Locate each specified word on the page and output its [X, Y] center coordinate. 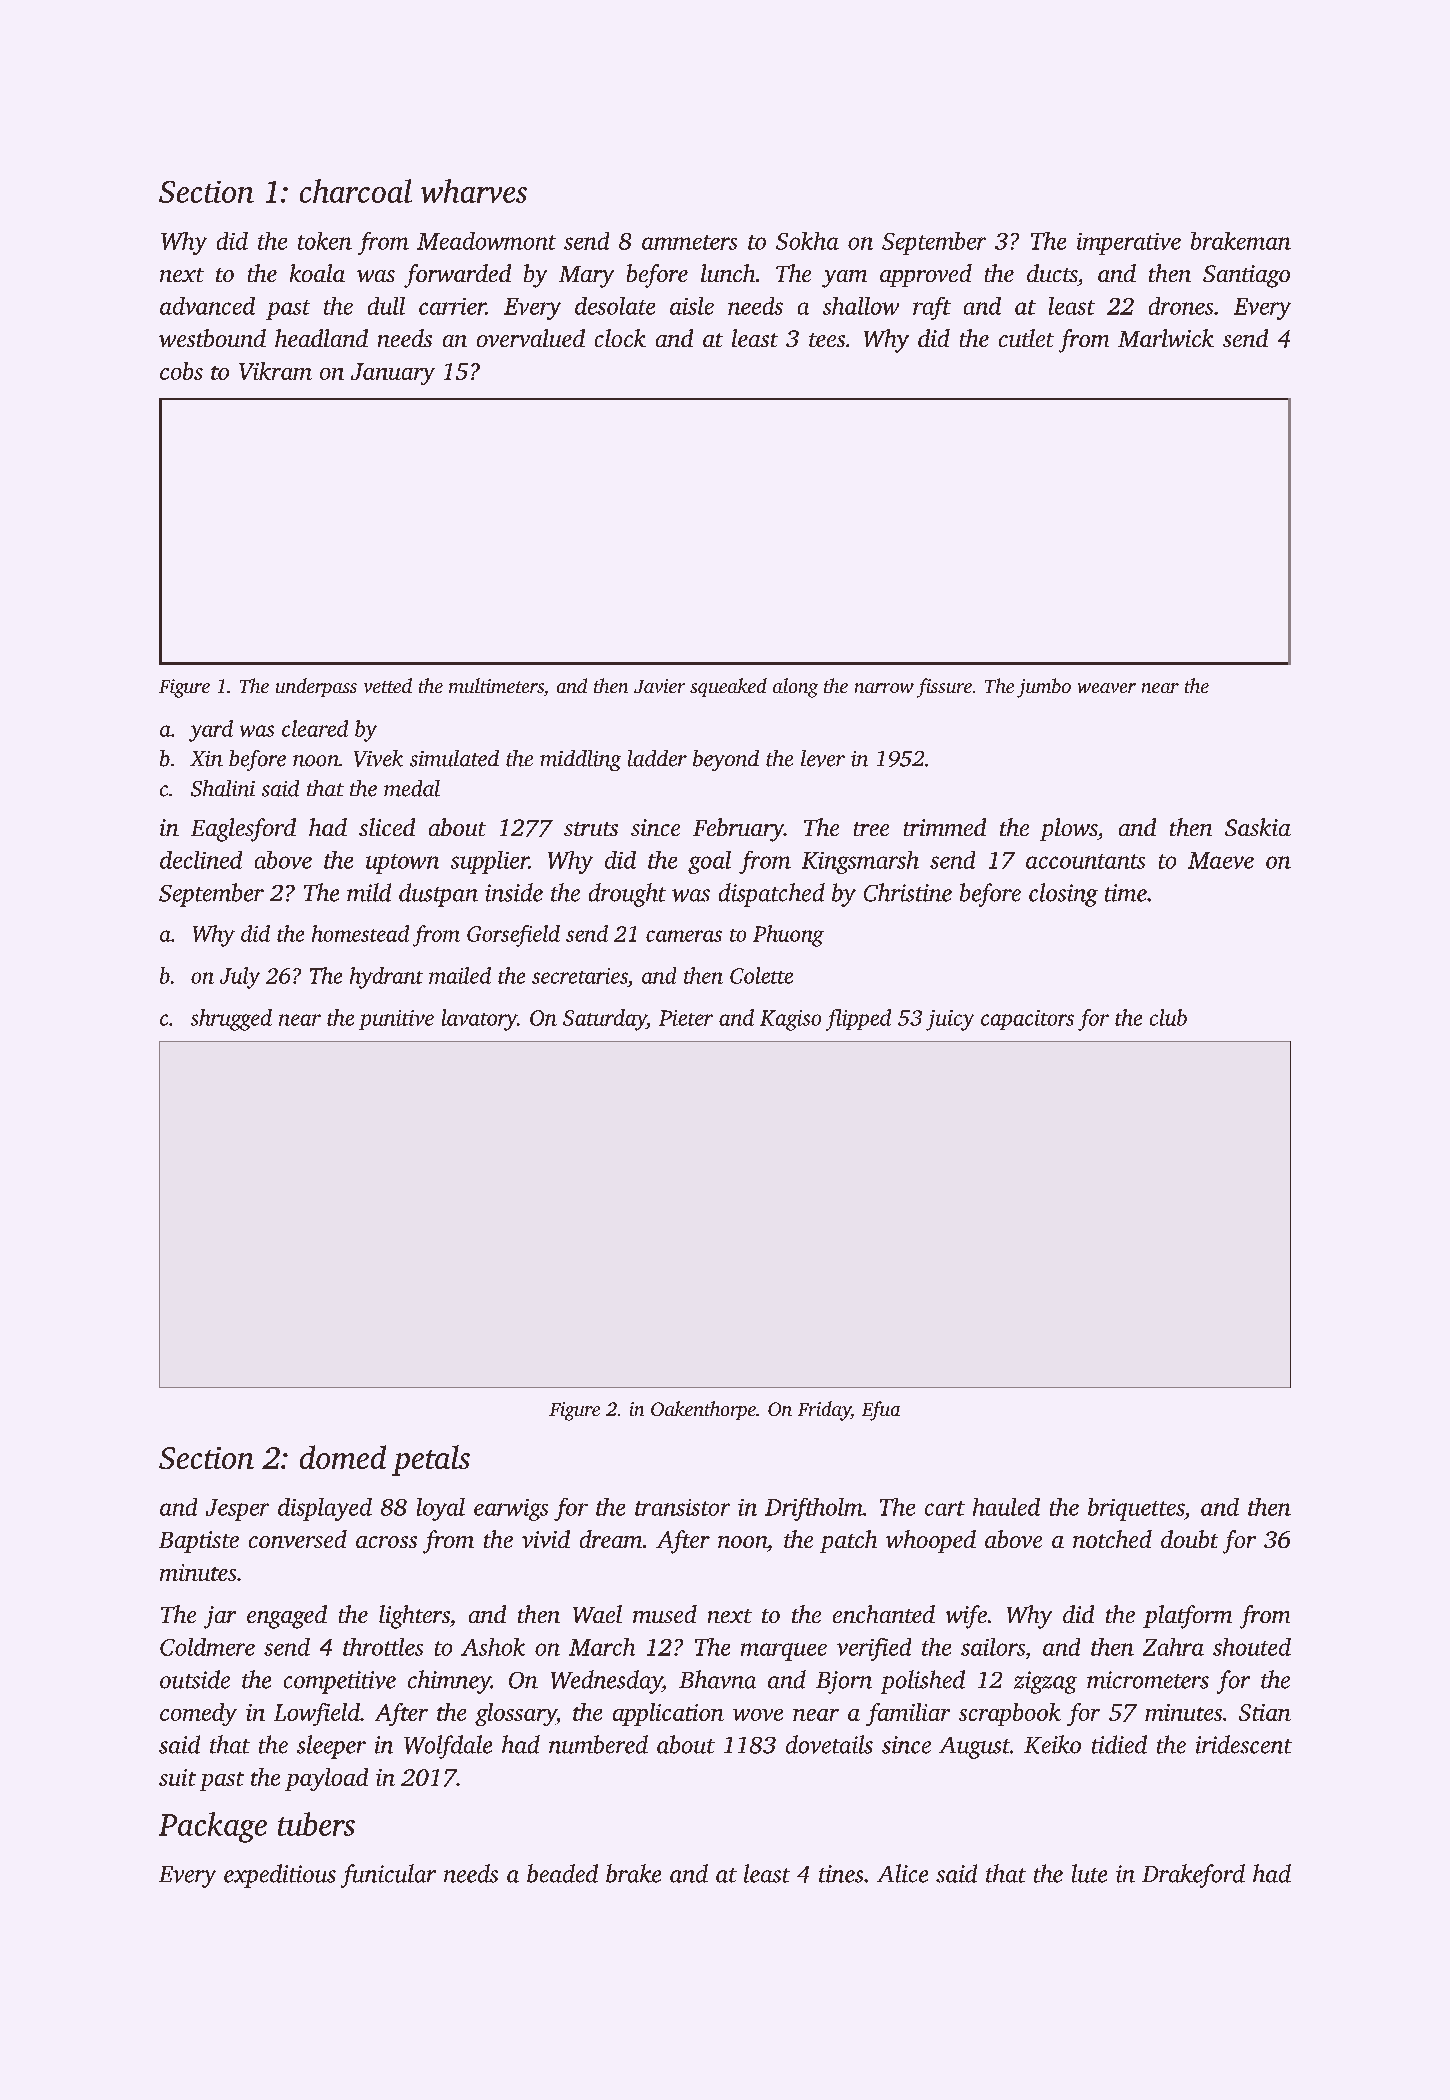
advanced [207, 306]
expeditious [280, 1876]
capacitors [1027, 1020]
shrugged [231, 1020]
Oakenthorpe [703, 1410]
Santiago [1246, 276]
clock [620, 338]
